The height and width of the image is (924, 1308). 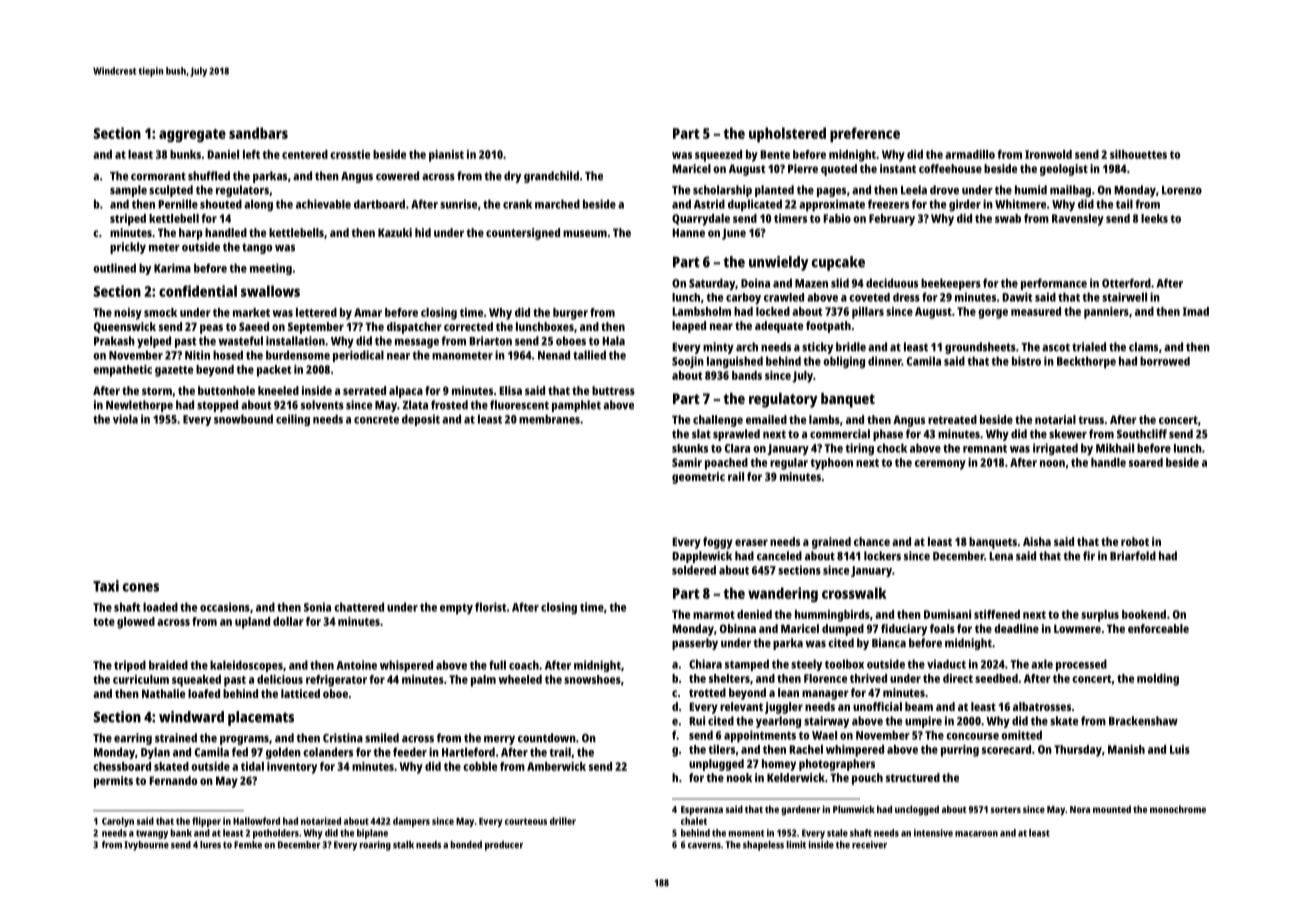 I want to click on Aisha, so click(x=1037, y=541).
